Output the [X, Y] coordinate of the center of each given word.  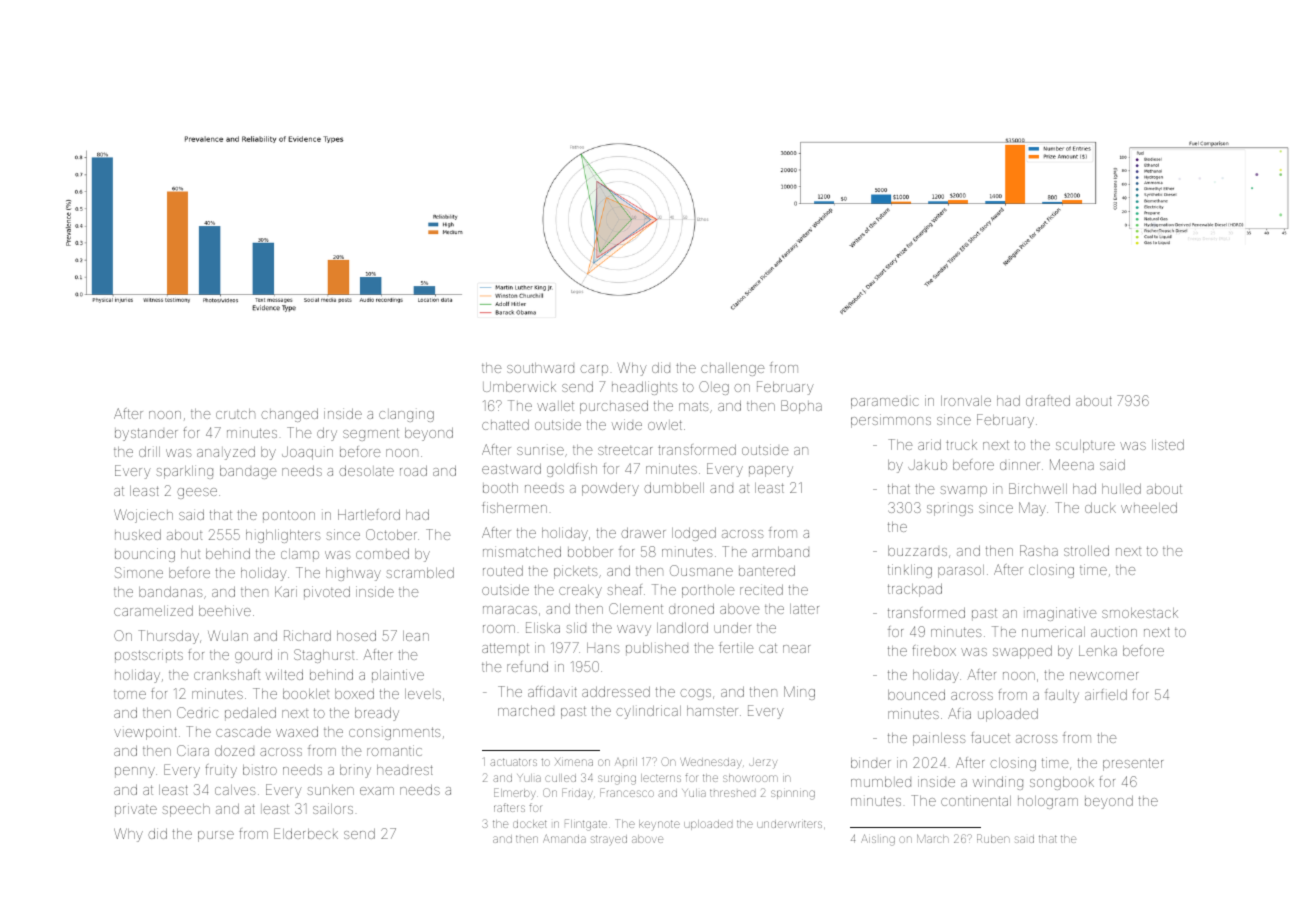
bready [377, 714]
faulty [1062, 696]
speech [186, 810]
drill [149, 451]
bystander [146, 434]
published [657, 649]
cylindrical [648, 712]
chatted [505, 424]
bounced [916, 694]
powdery [610, 489]
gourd [253, 656]
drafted [1048, 400]
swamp [963, 491]
